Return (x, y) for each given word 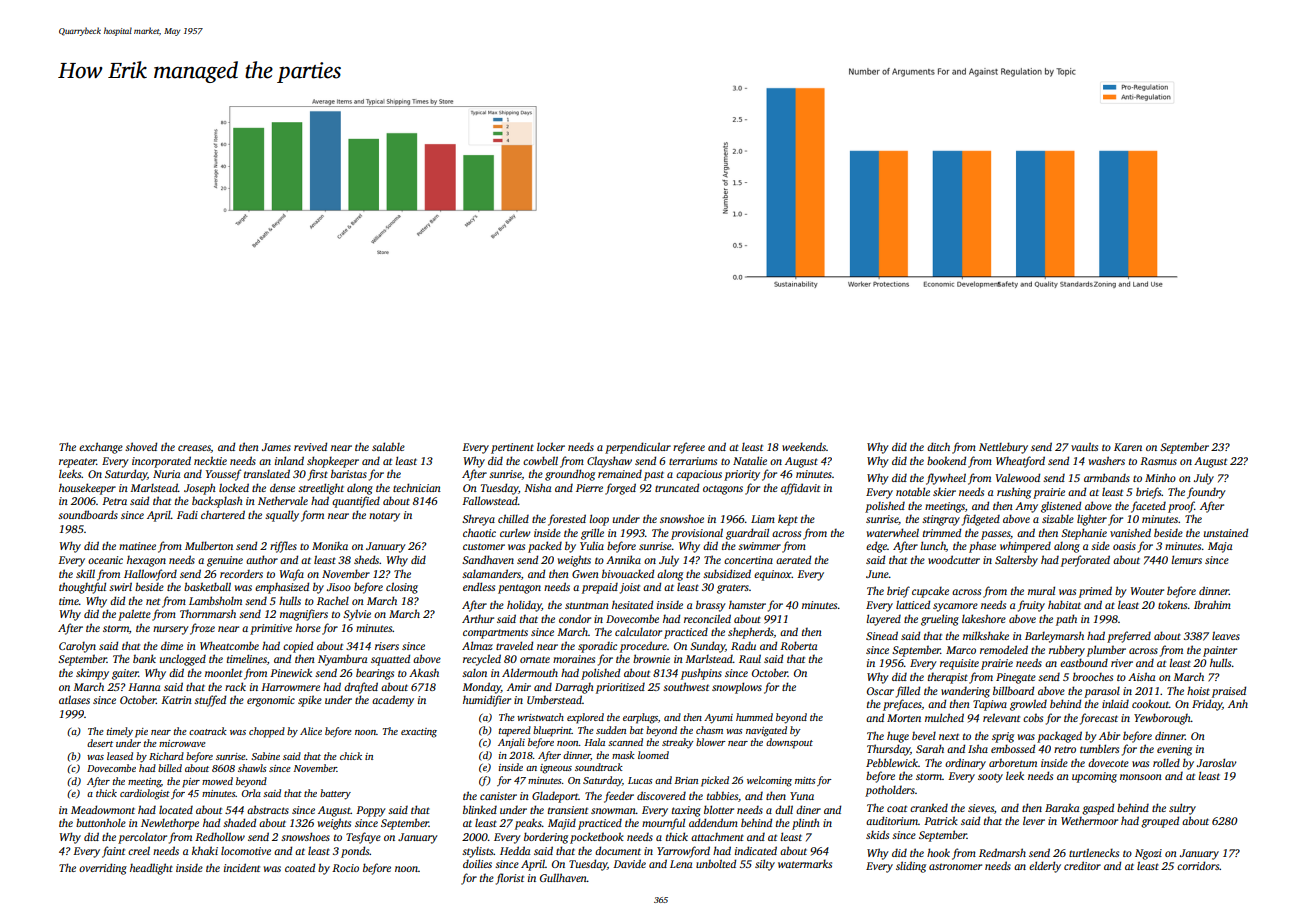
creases (194, 449)
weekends (804, 446)
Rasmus (1158, 461)
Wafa (292, 575)
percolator (142, 838)
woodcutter (954, 559)
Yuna (802, 796)
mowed (217, 781)
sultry (1182, 809)
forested (567, 520)
